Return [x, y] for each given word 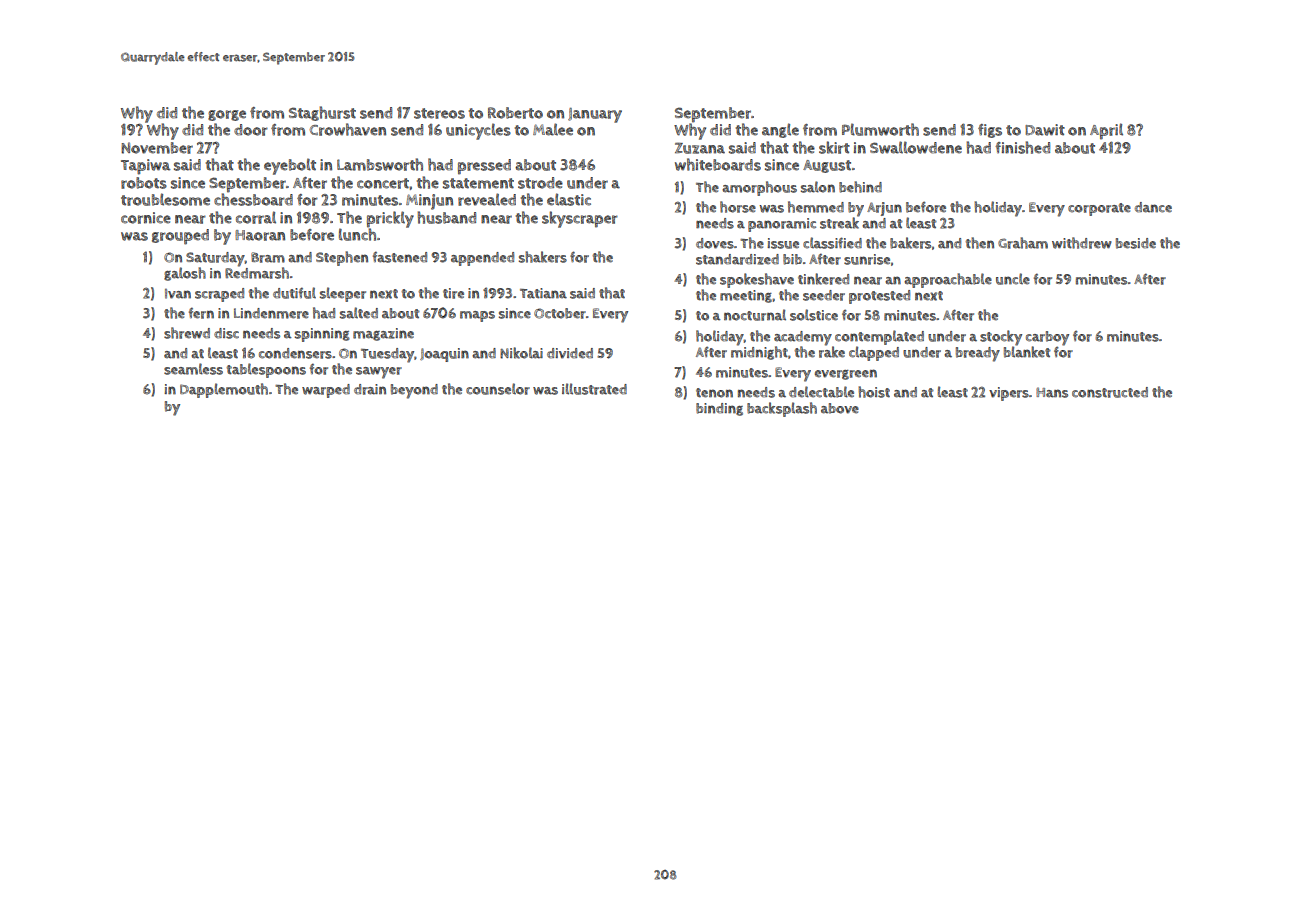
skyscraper [580, 219]
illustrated [594, 389]
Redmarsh [257, 273]
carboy [1047, 338]
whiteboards [718, 164]
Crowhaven [348, 129]
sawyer [379, 373]
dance [1153, 207]
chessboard [253, 199]
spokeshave [757, 280]
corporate [1099, 209]
